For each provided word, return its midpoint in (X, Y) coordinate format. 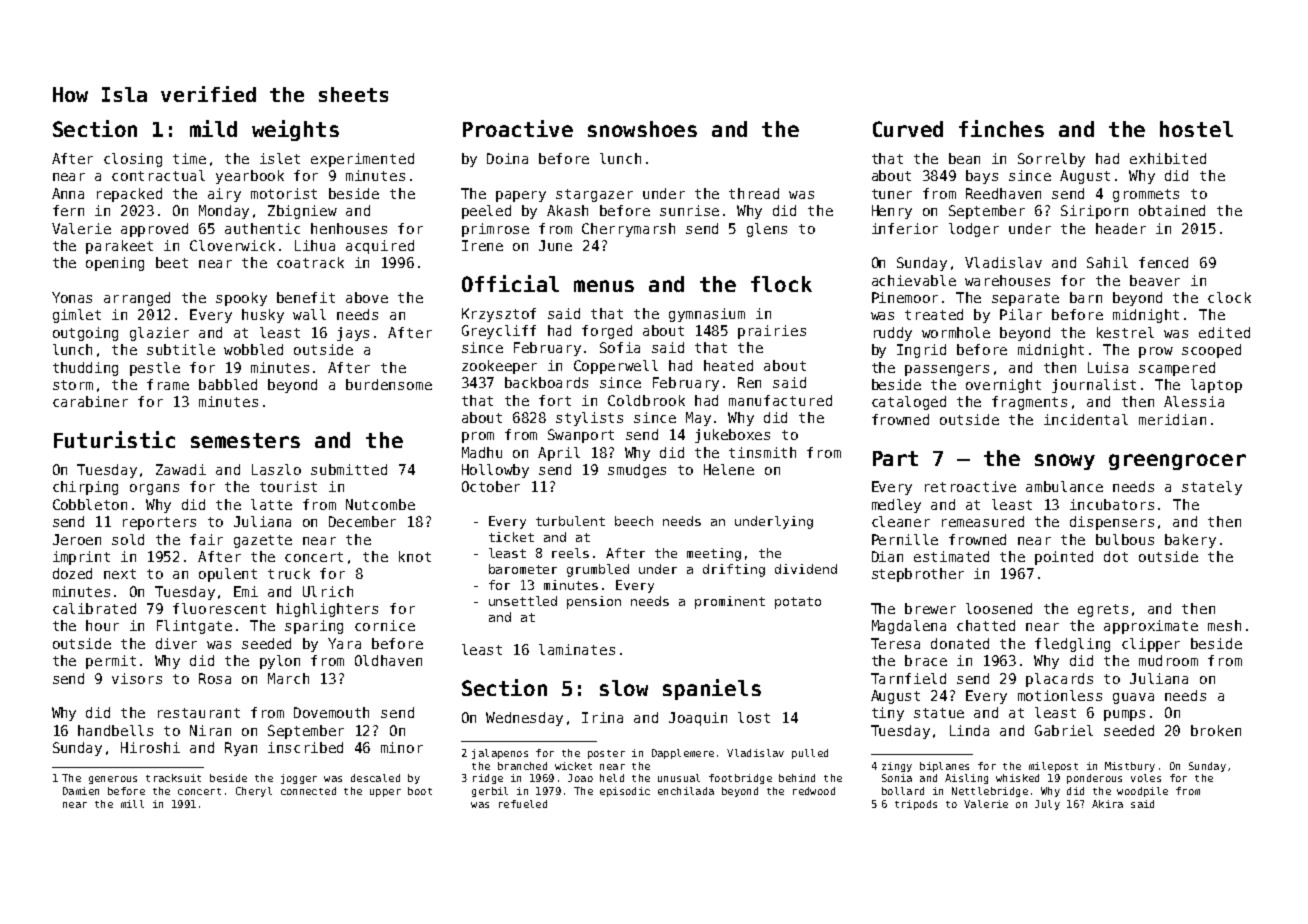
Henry (892, 212)
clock (1229, 297)
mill (132, 804)
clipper (1151, 645)
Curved (908, 129)
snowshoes (642, 129)
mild (213, 128)
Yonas (72, 297)
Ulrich (328, 591)
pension (594, 602)
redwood (814, 791)
